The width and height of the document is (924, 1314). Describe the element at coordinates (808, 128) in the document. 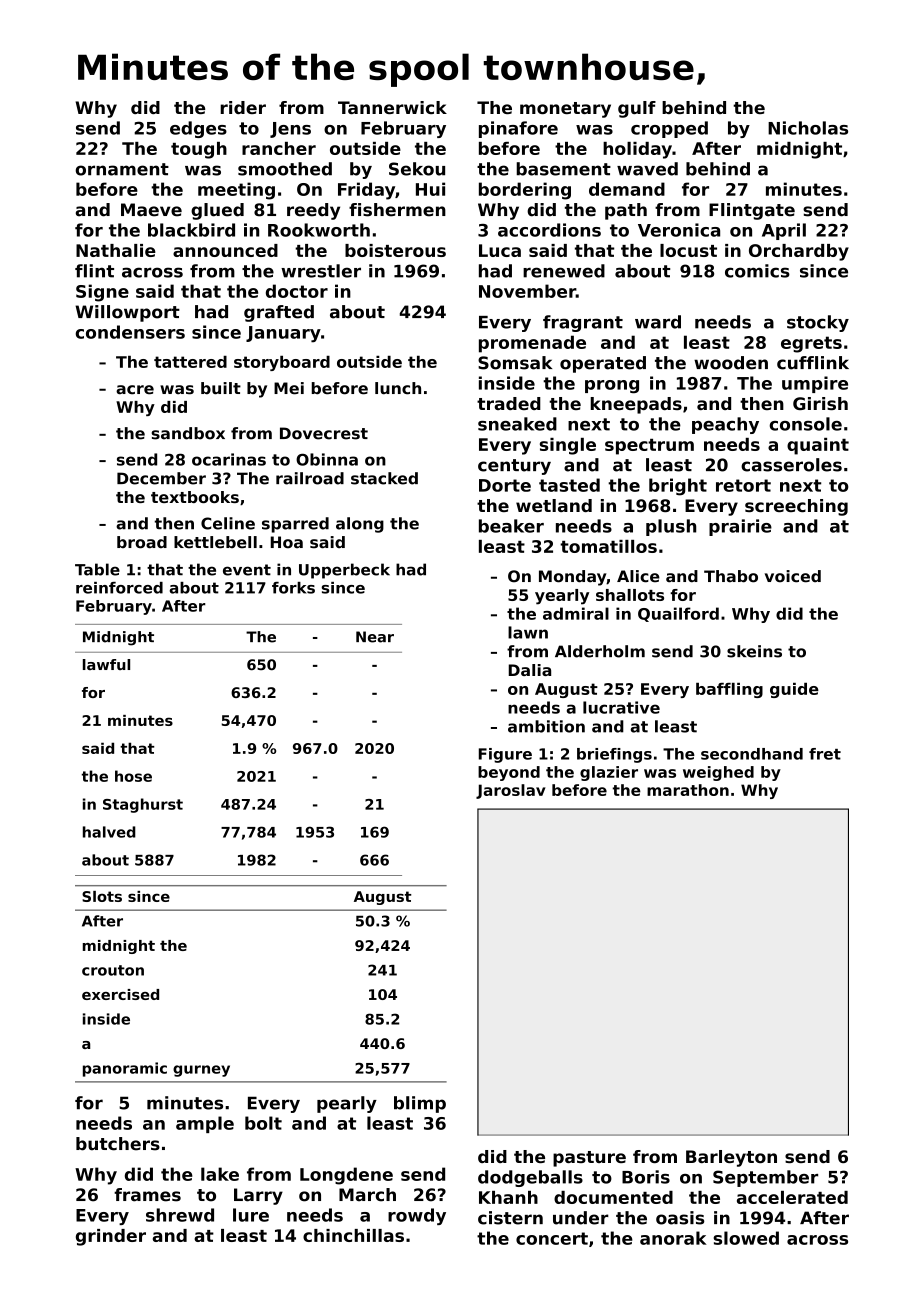

I see `Nicholas` at that location.
